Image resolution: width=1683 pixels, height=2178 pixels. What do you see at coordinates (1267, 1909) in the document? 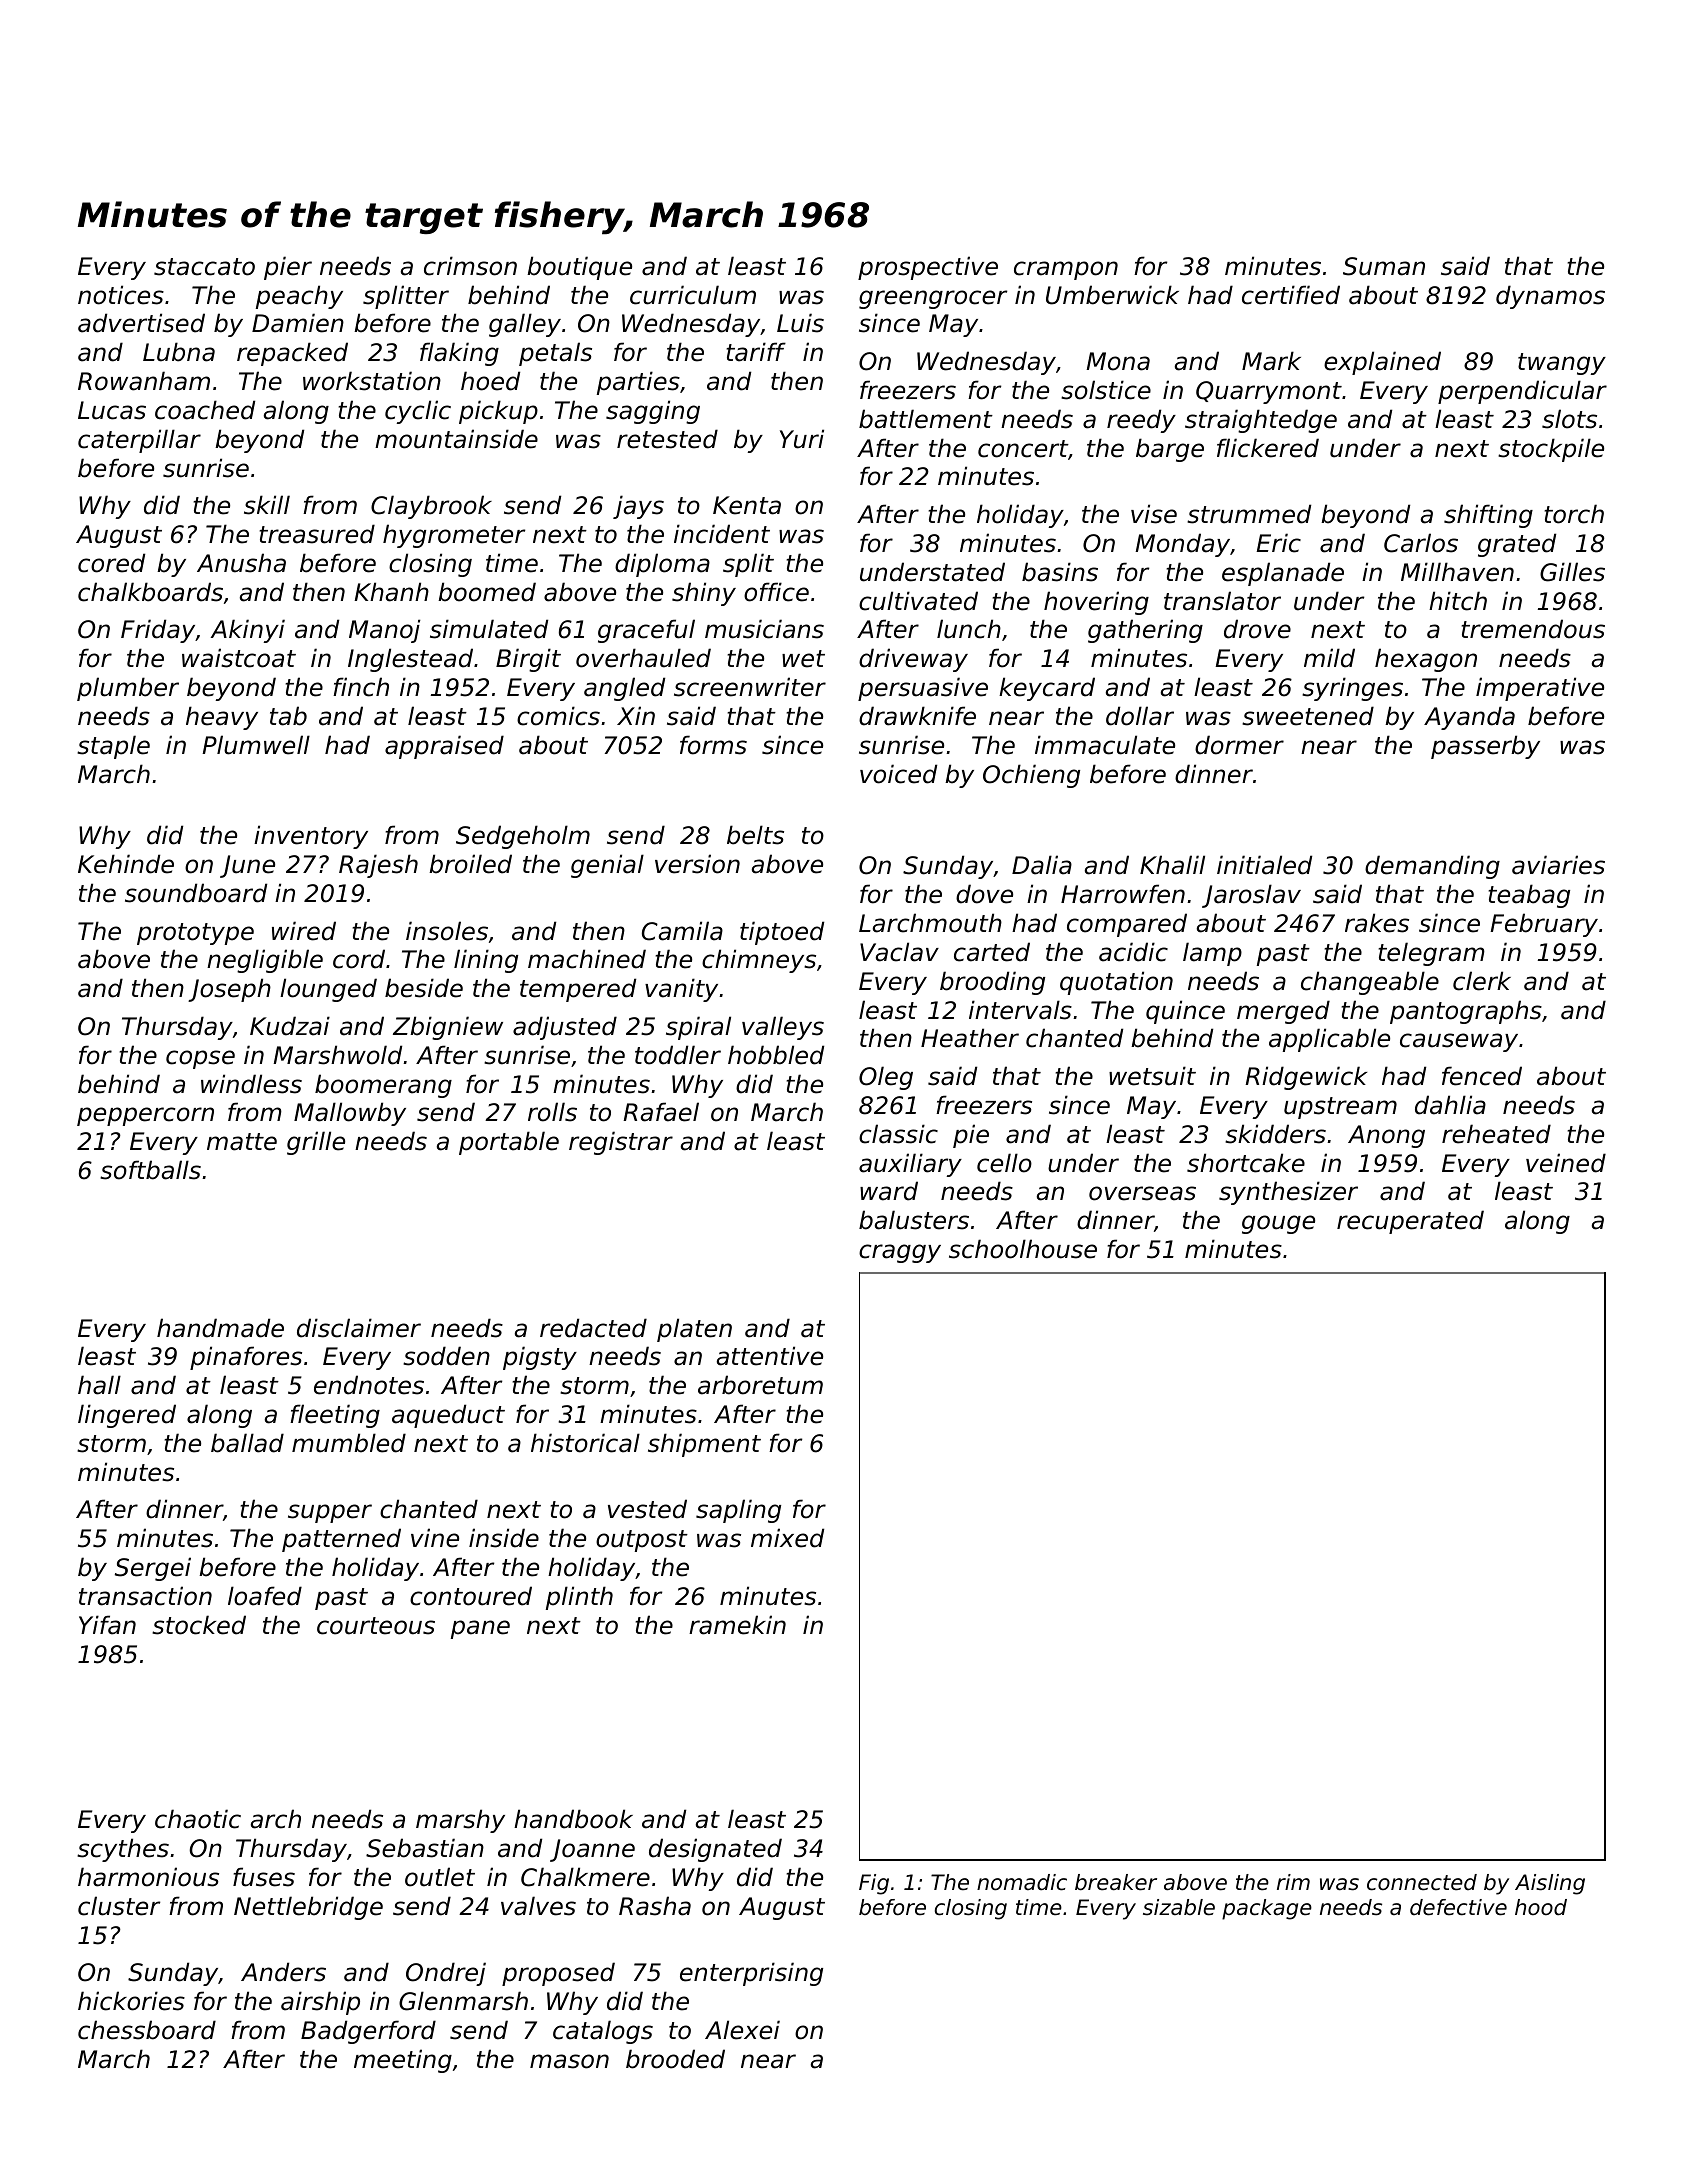
I see `package` at bounding box center [1267, 1909].
